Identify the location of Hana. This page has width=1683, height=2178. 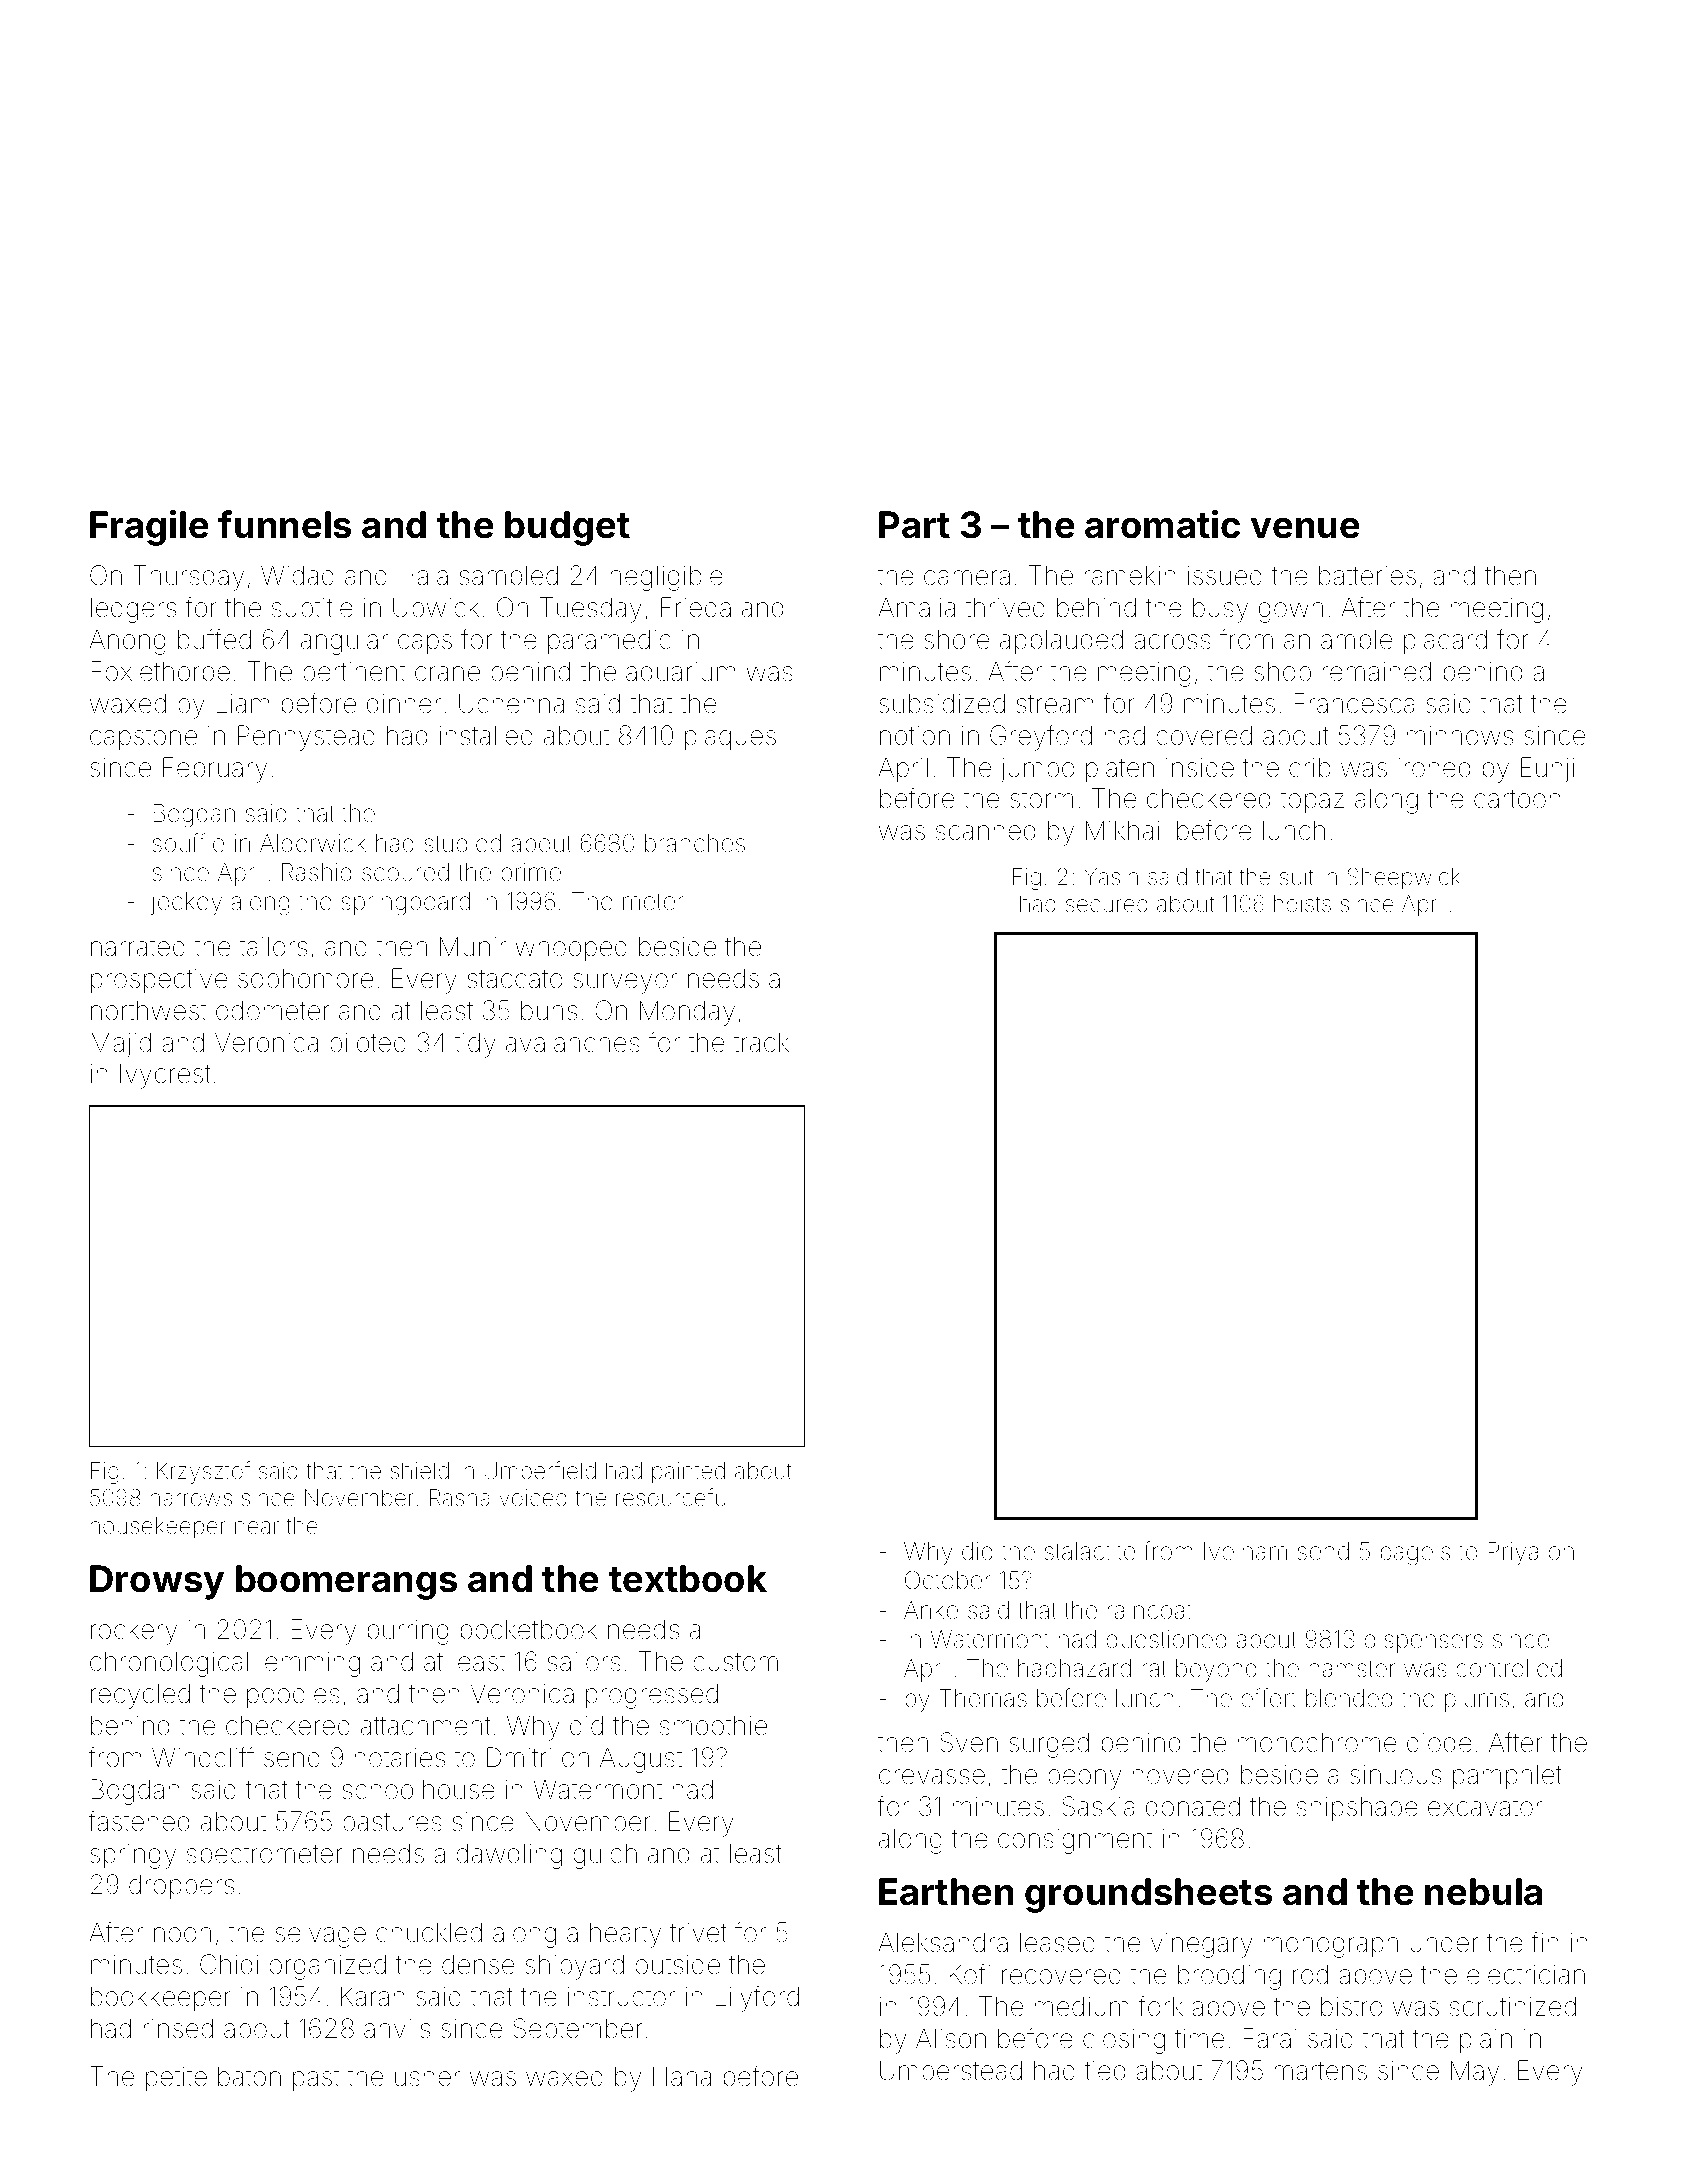
(682, 2076).
